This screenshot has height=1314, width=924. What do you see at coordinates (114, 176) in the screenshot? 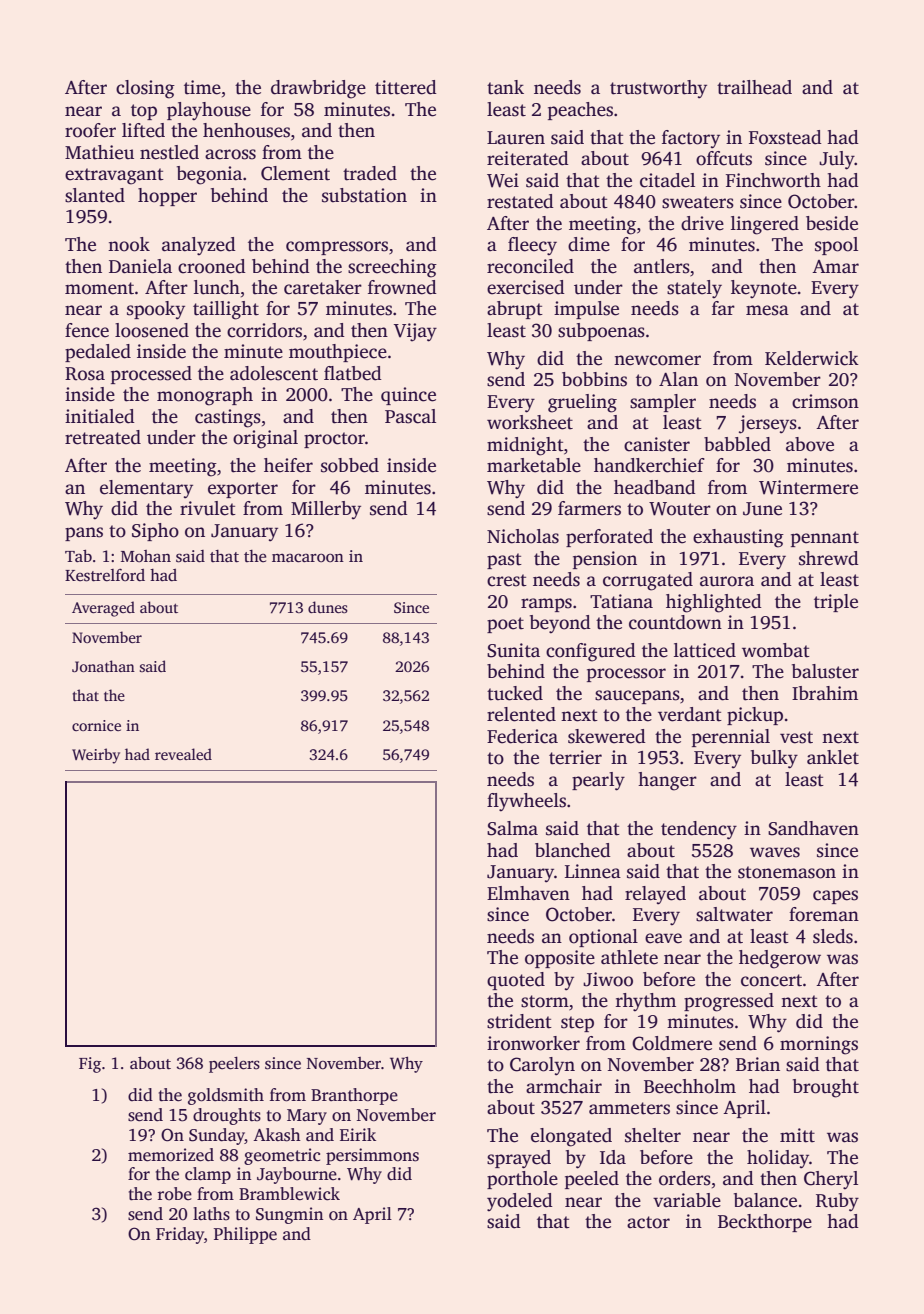
I see `extravagant` at bounding box center [114, 176].
